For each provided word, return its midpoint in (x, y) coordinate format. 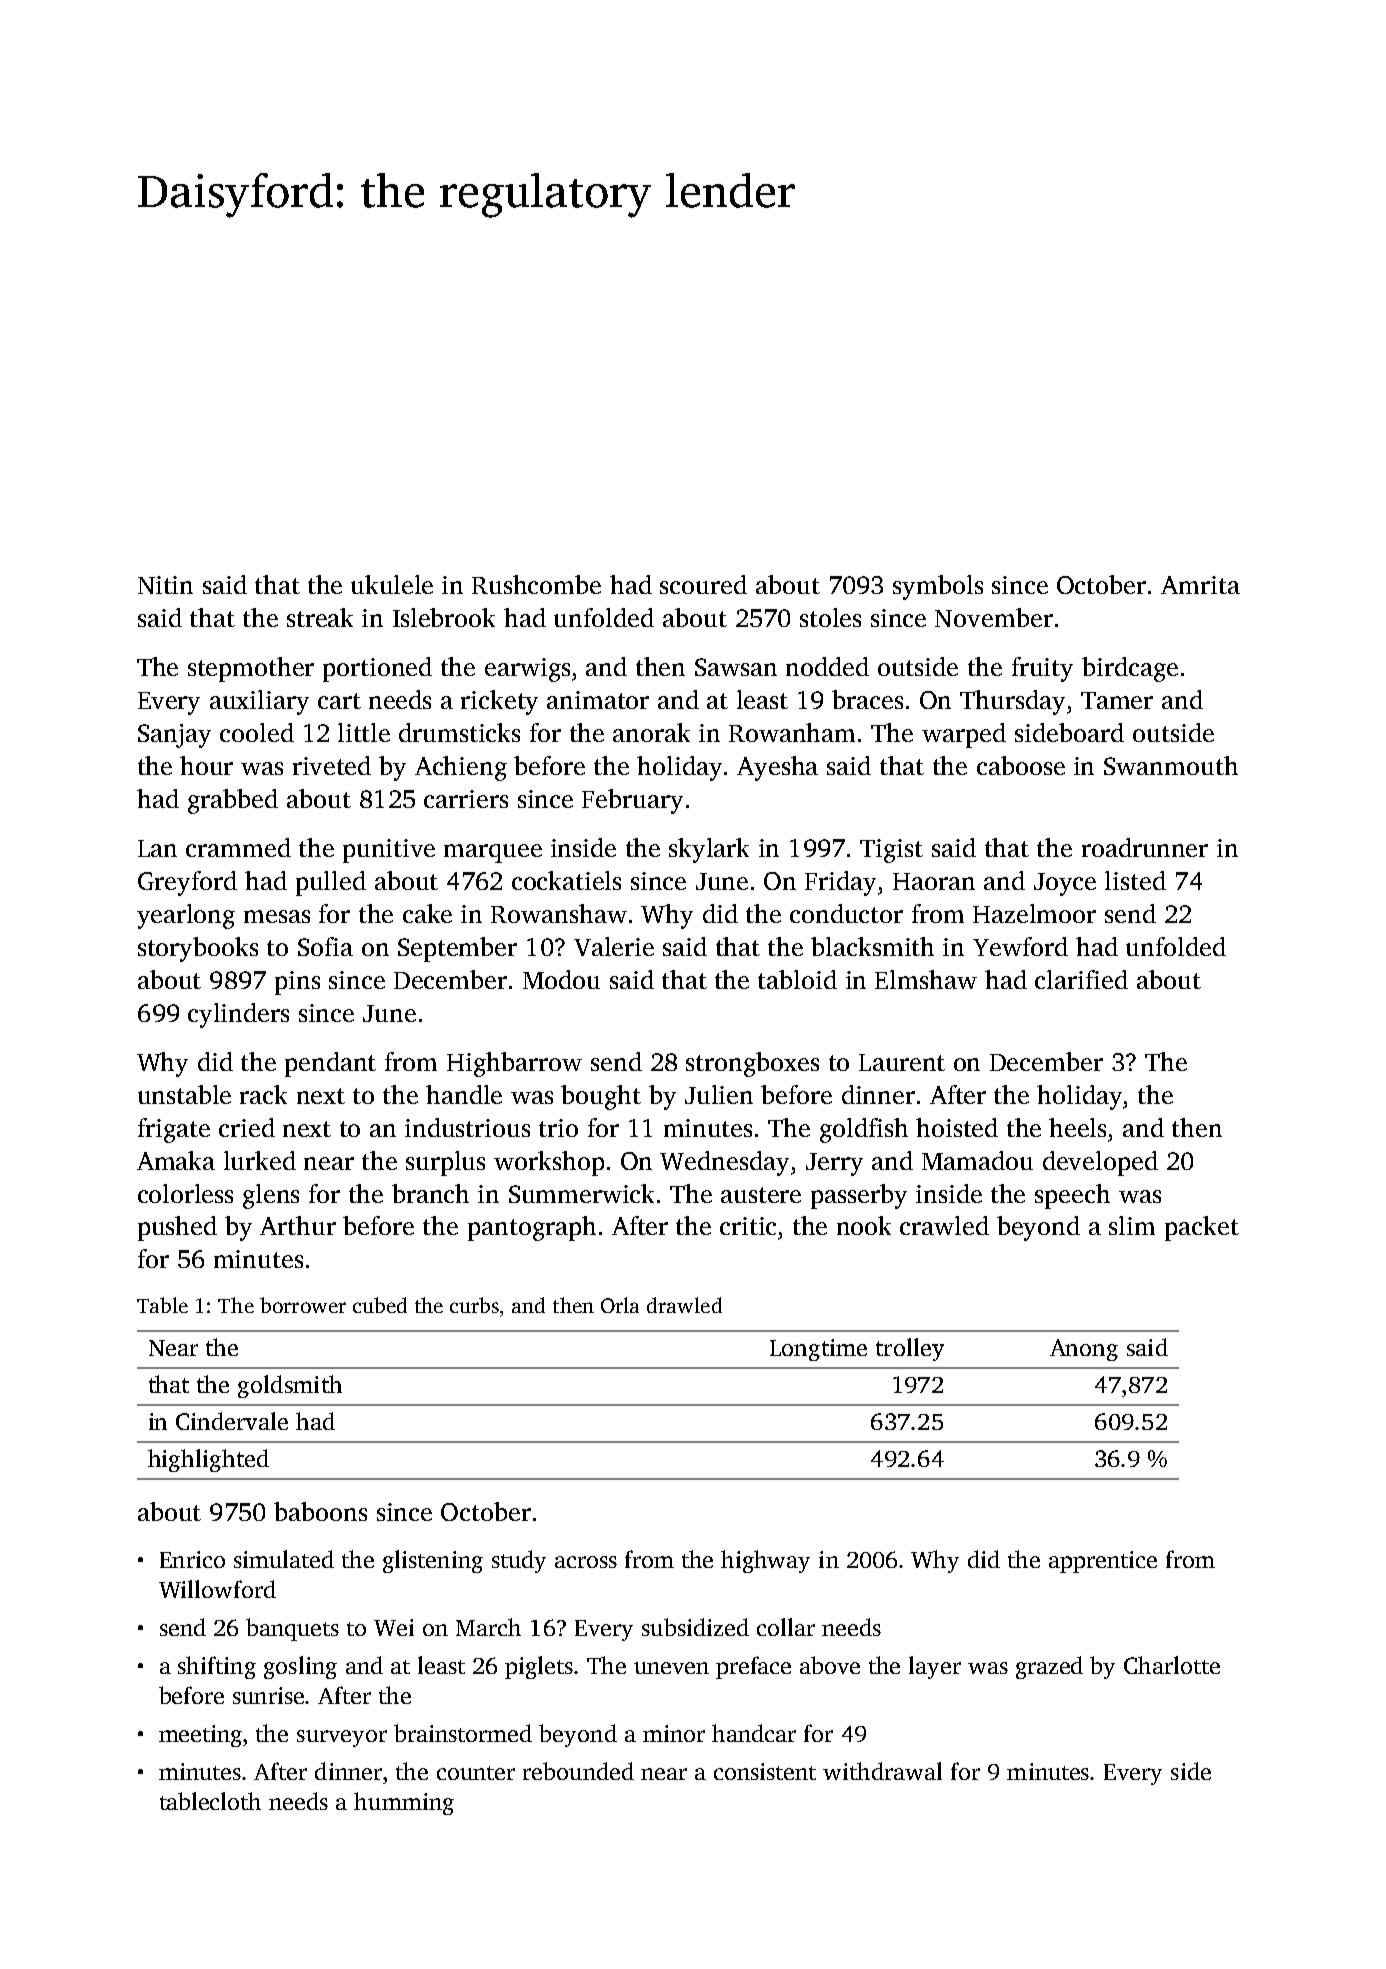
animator (598, 700)
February (632, 801)
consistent (765, 1771)
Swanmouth (1171, 765)
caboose (1021, 765)
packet (1202, 1228)
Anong (1084, 1350)
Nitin (165, 585)
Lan (157, 848)
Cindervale (232, 1421)
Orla (620, 1305)
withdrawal (882, 1771)
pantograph (532, 1228)
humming (404, 1803)
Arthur (298, 1225)
